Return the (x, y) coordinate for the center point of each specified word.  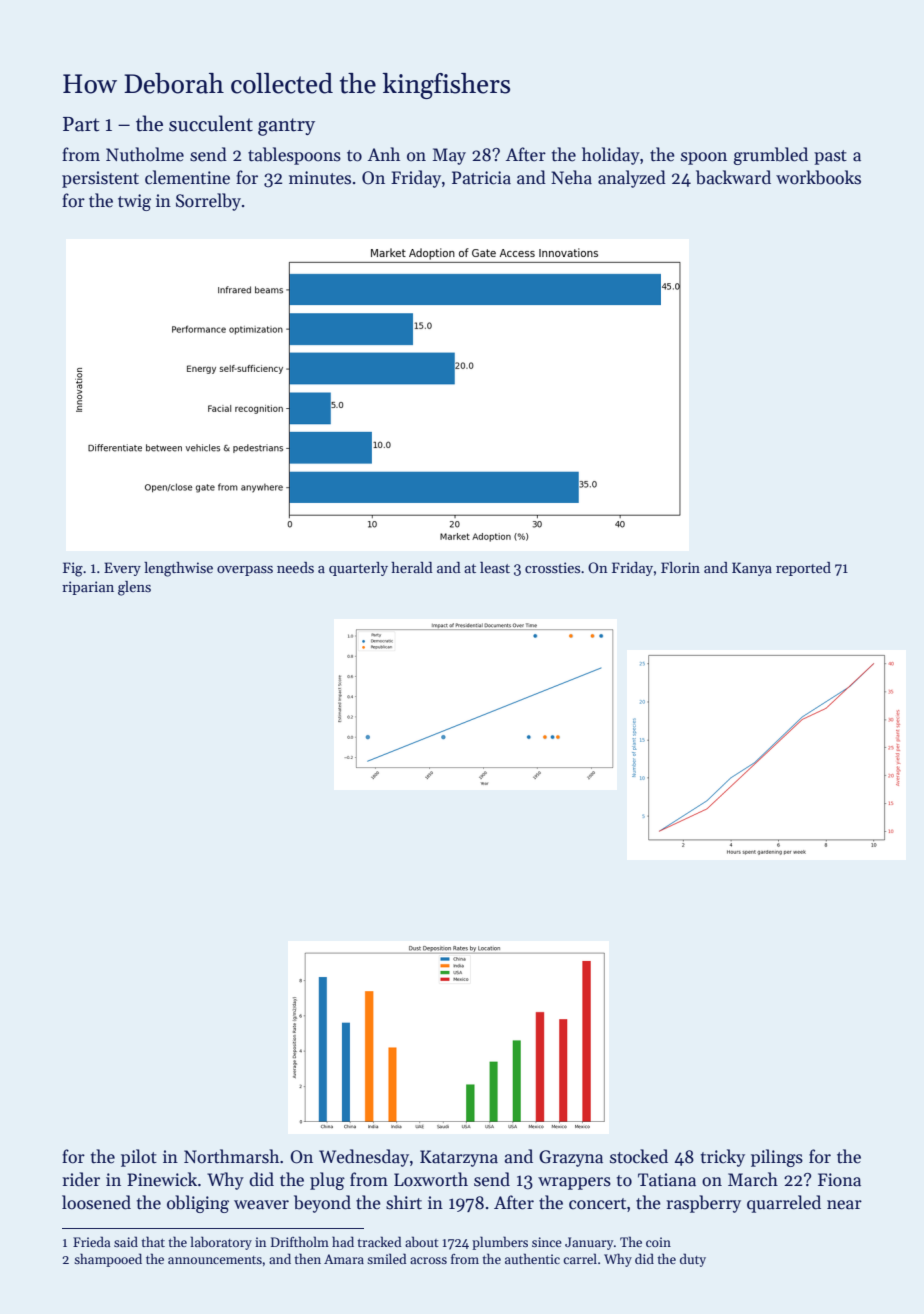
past (830, 157)
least (495, 567)
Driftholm (300, 1241)
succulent (211, 123)
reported (803, 569)
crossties (552, 567)
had (343, 1241)
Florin (680, 567)
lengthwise (178, 569)
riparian (88, 588)
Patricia (481, 178)
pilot (139, 1158)
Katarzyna (459, 1158)
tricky (723, 1158)
